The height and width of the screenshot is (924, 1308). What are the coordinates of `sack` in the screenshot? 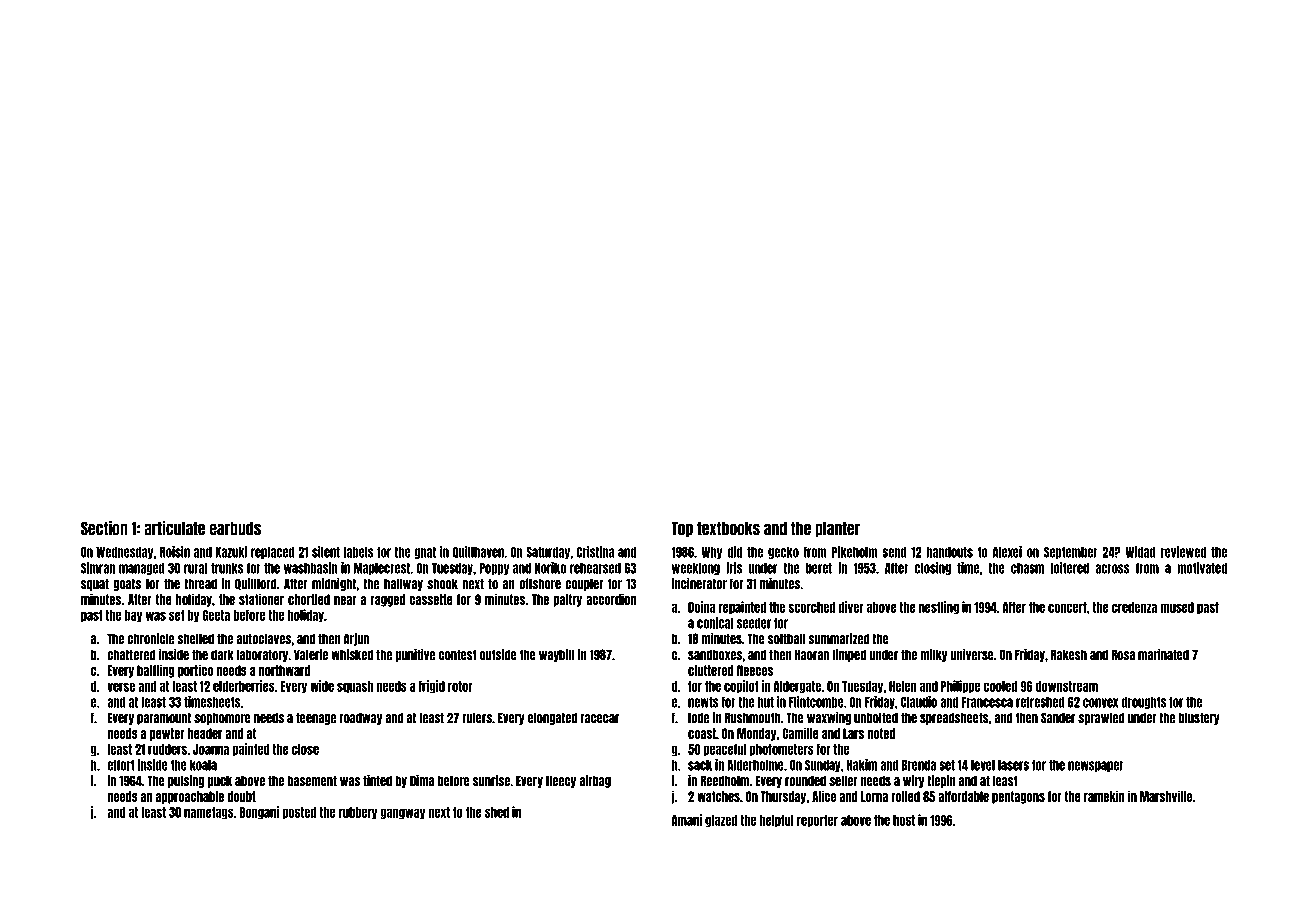 It's located at (700, 765).
